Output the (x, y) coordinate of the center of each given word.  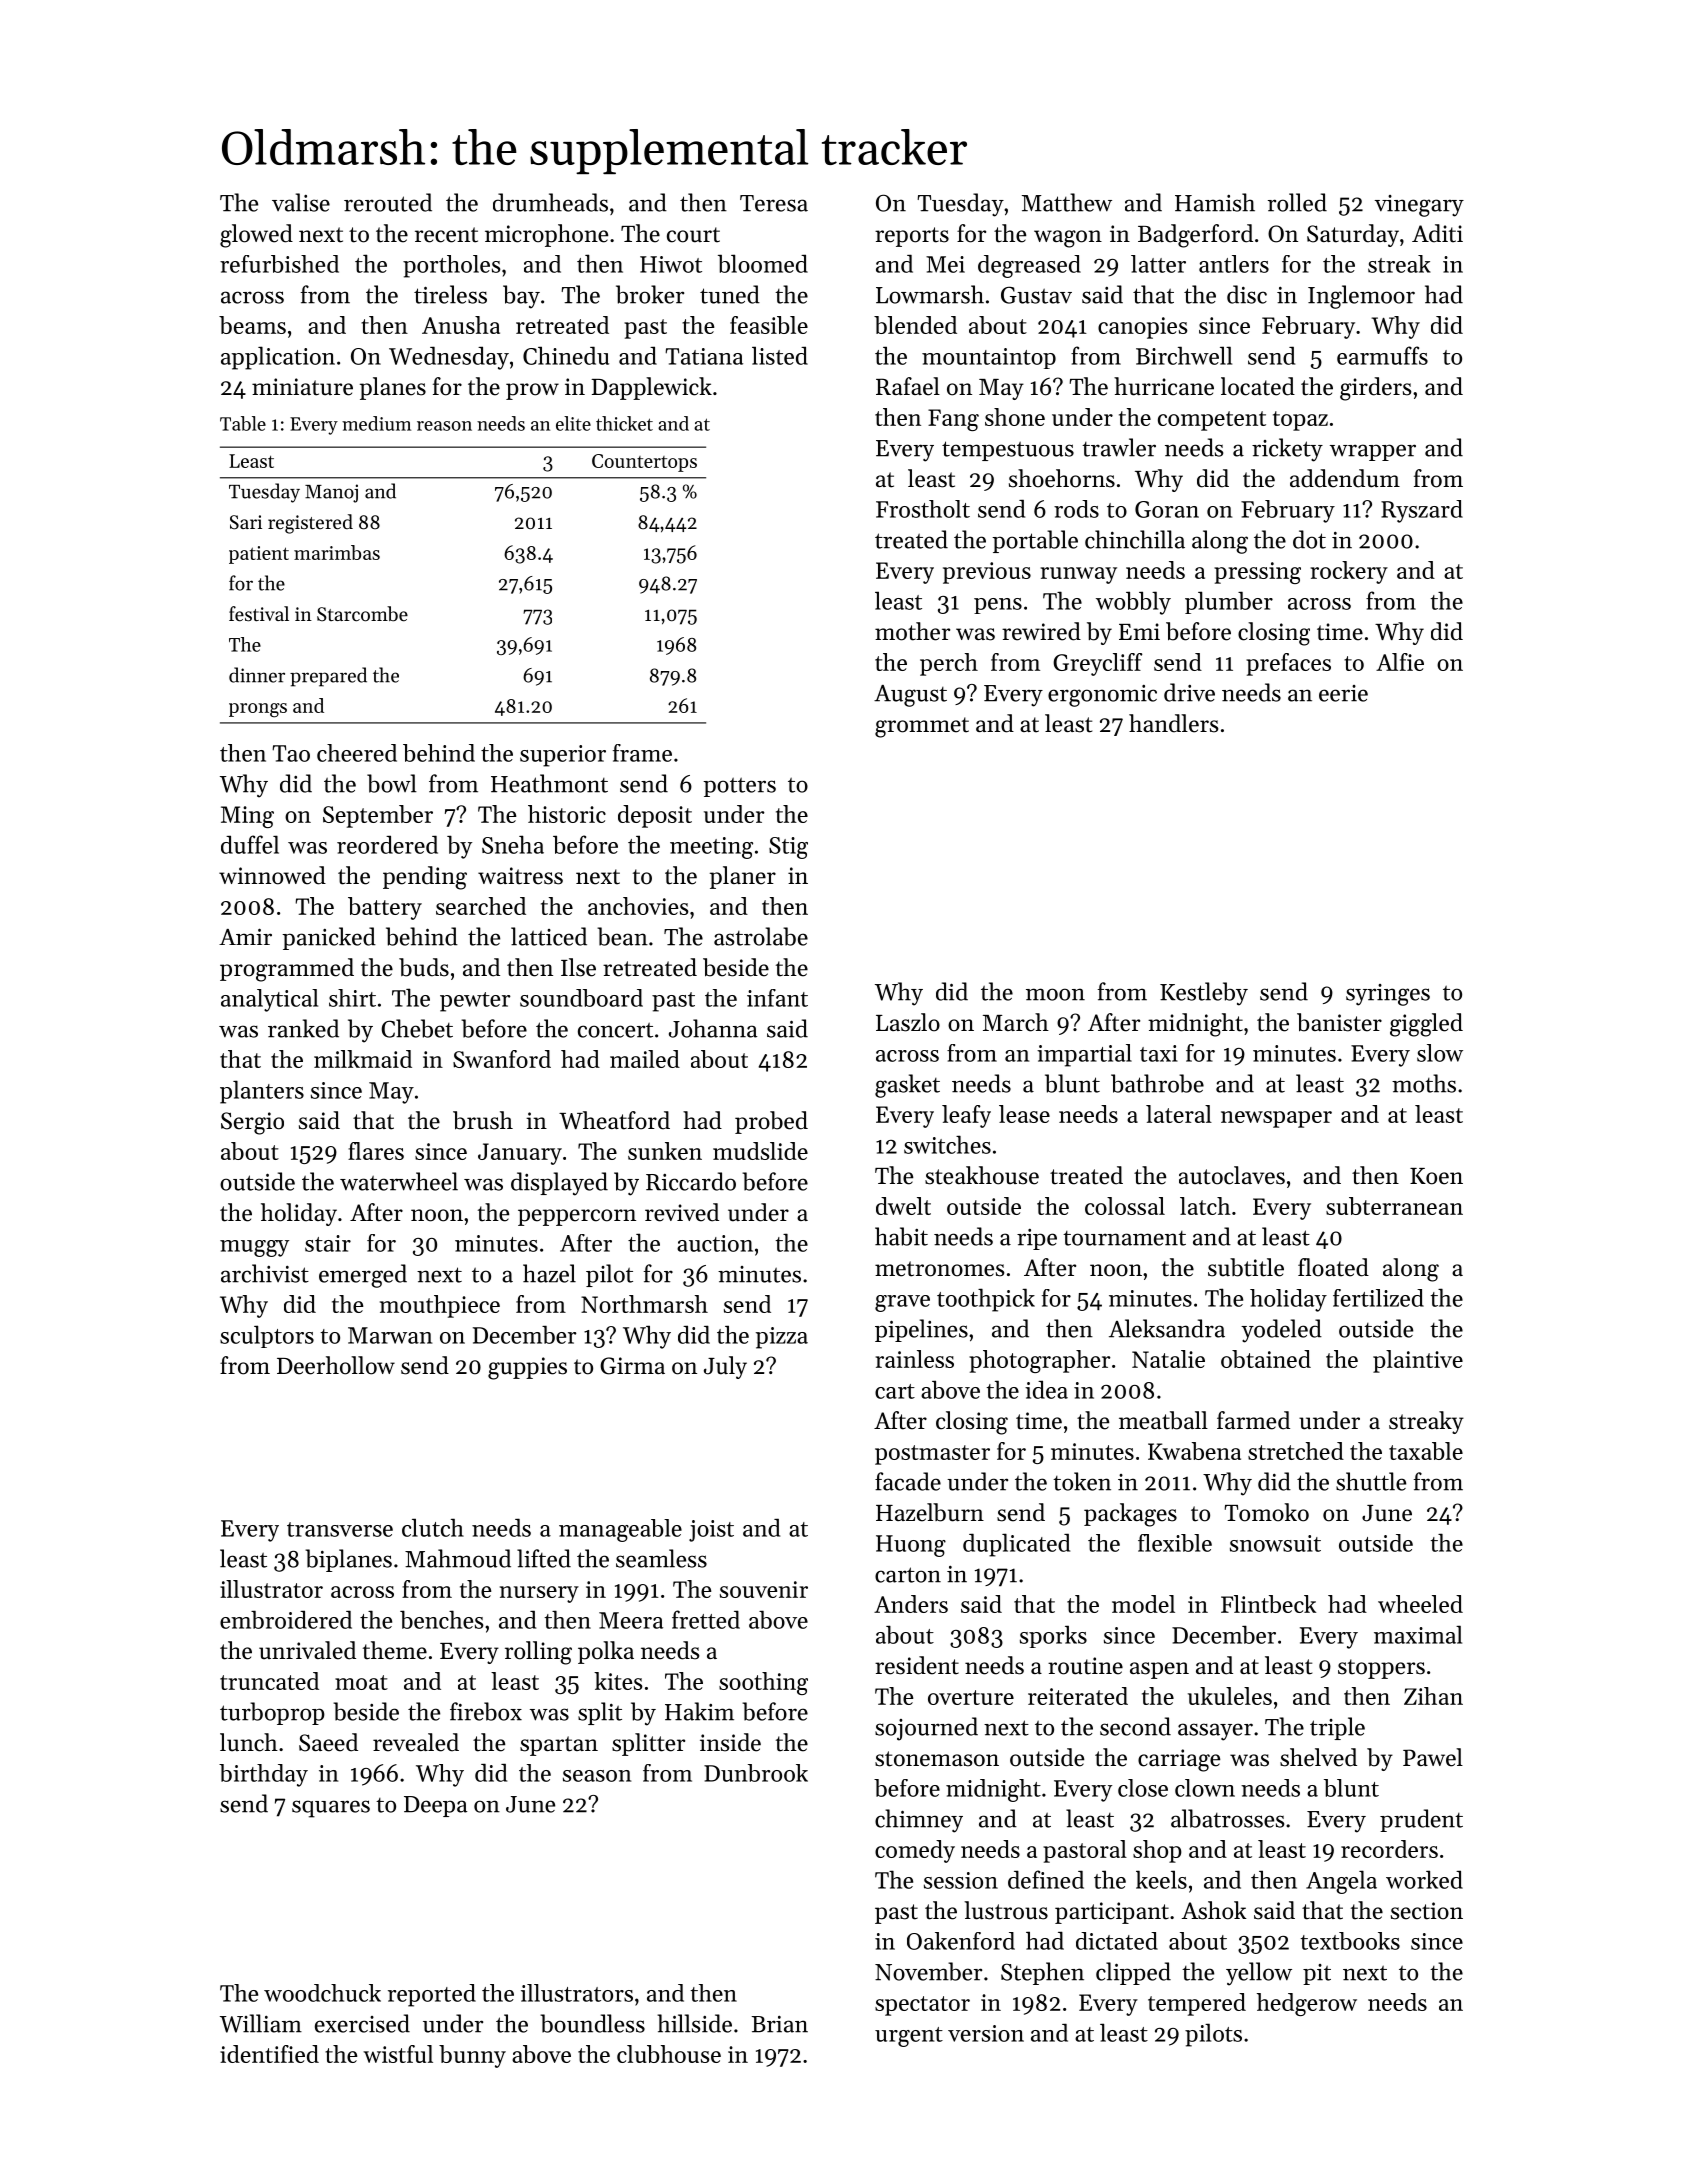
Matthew (1067, 202)
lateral (1179, 1114)
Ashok (1214, 1910)
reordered (387, 844)
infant (777, 998)
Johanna (713, 1028)
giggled (1426, 1025)
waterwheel (399, 1181)
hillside (694, 2023)
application (278, 358)
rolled (1297, 202)
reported (432, 1995)
